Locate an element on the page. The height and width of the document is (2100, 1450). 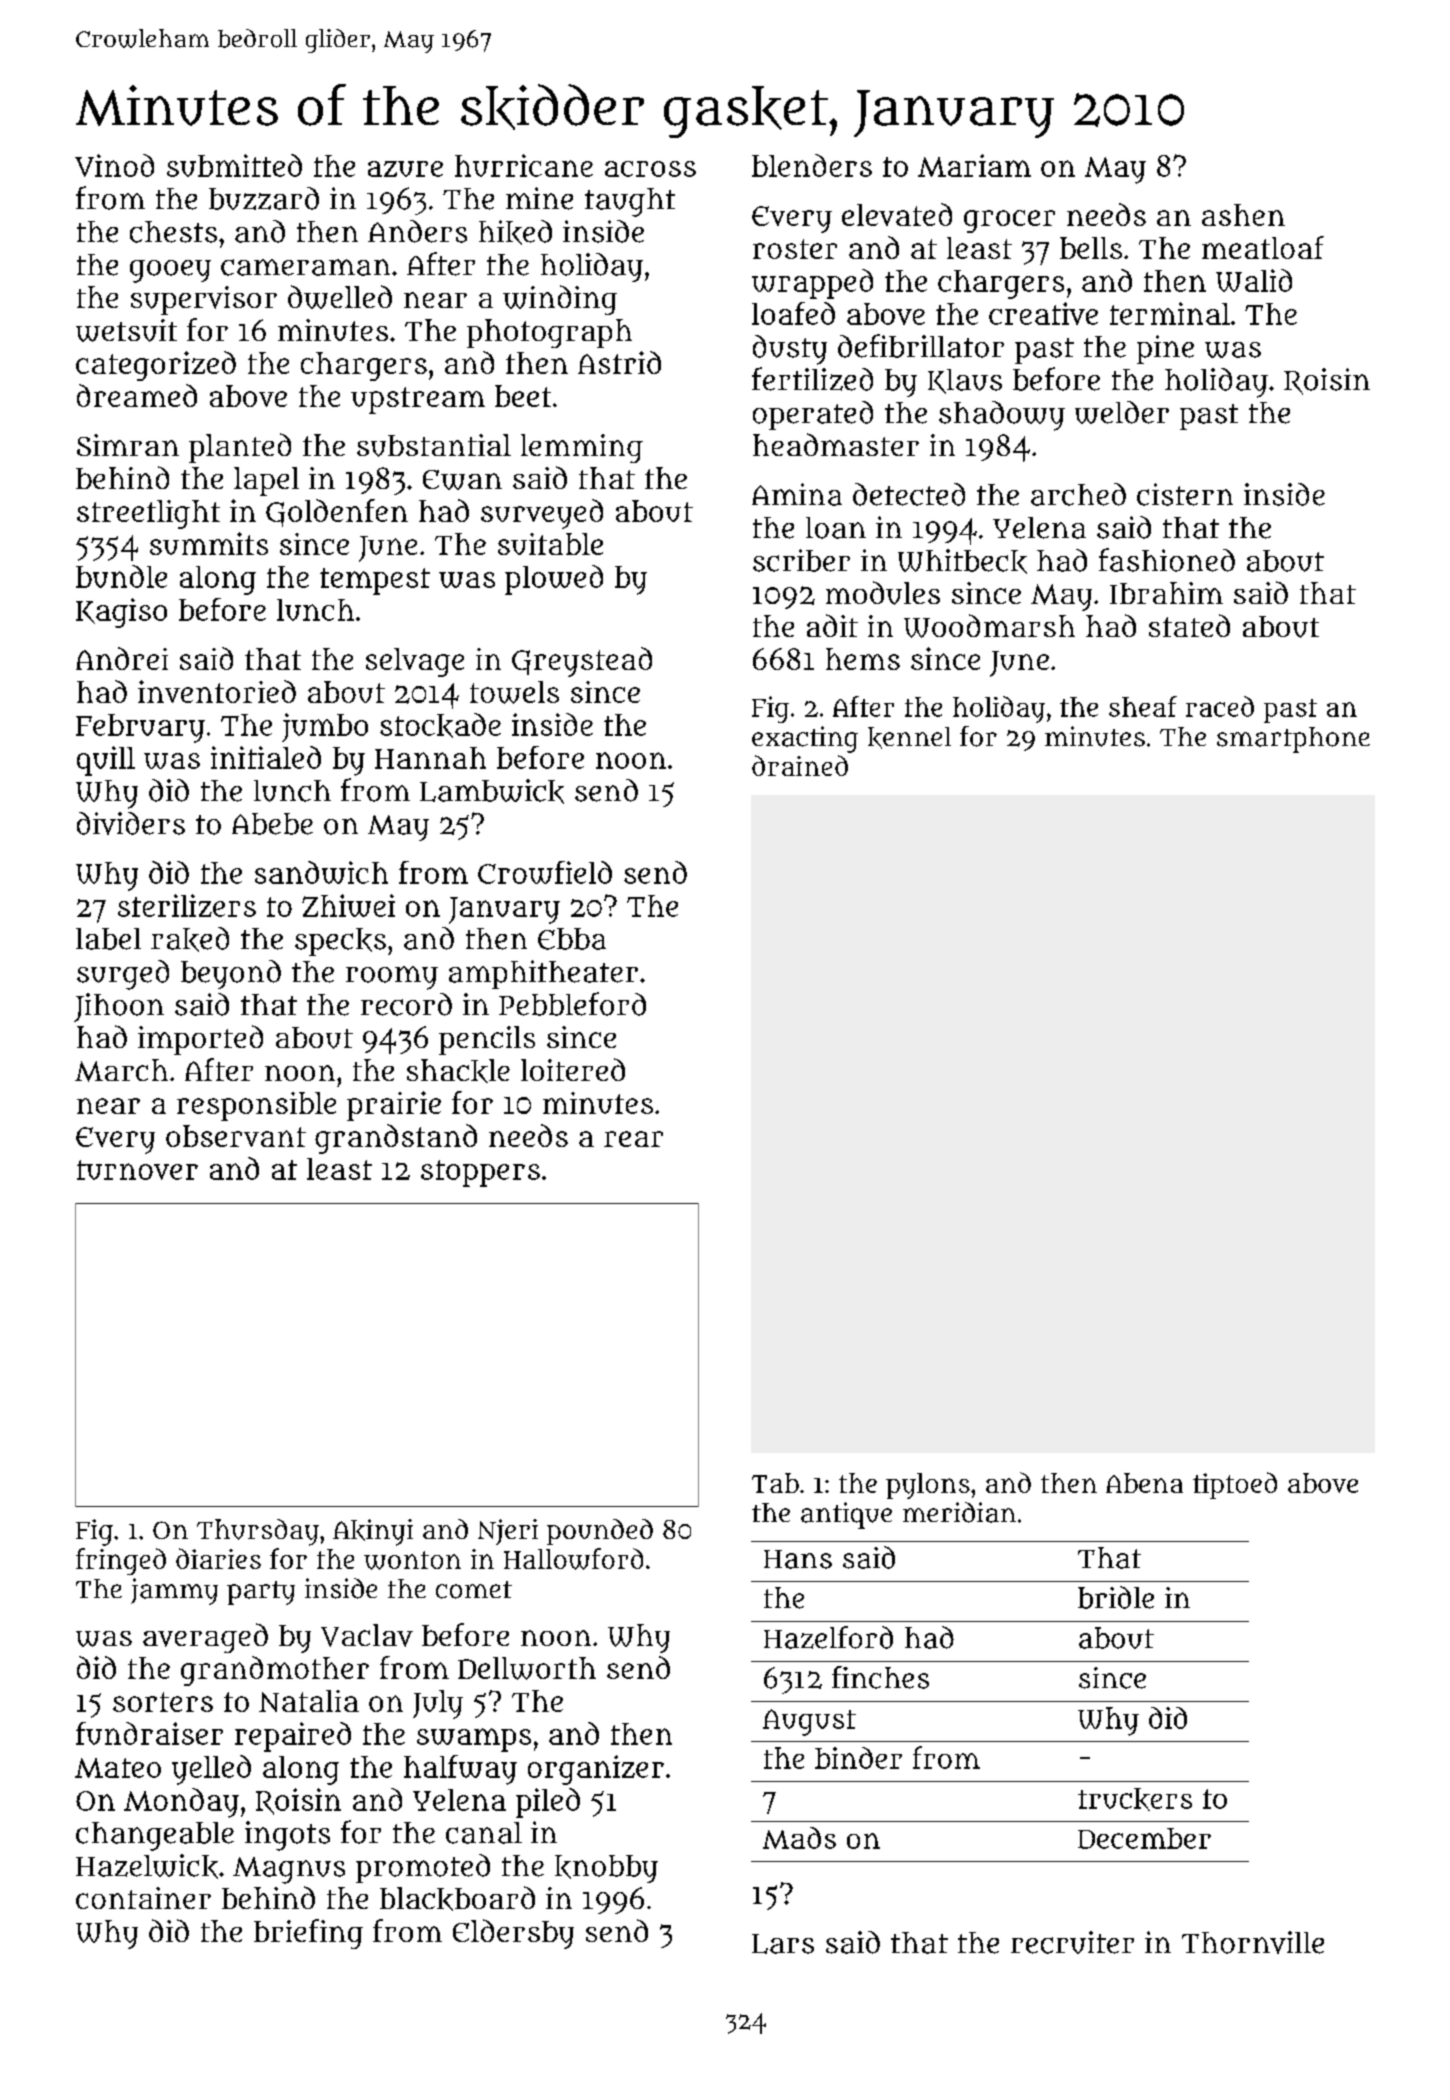
container is located at coordinates (143, 1898).
